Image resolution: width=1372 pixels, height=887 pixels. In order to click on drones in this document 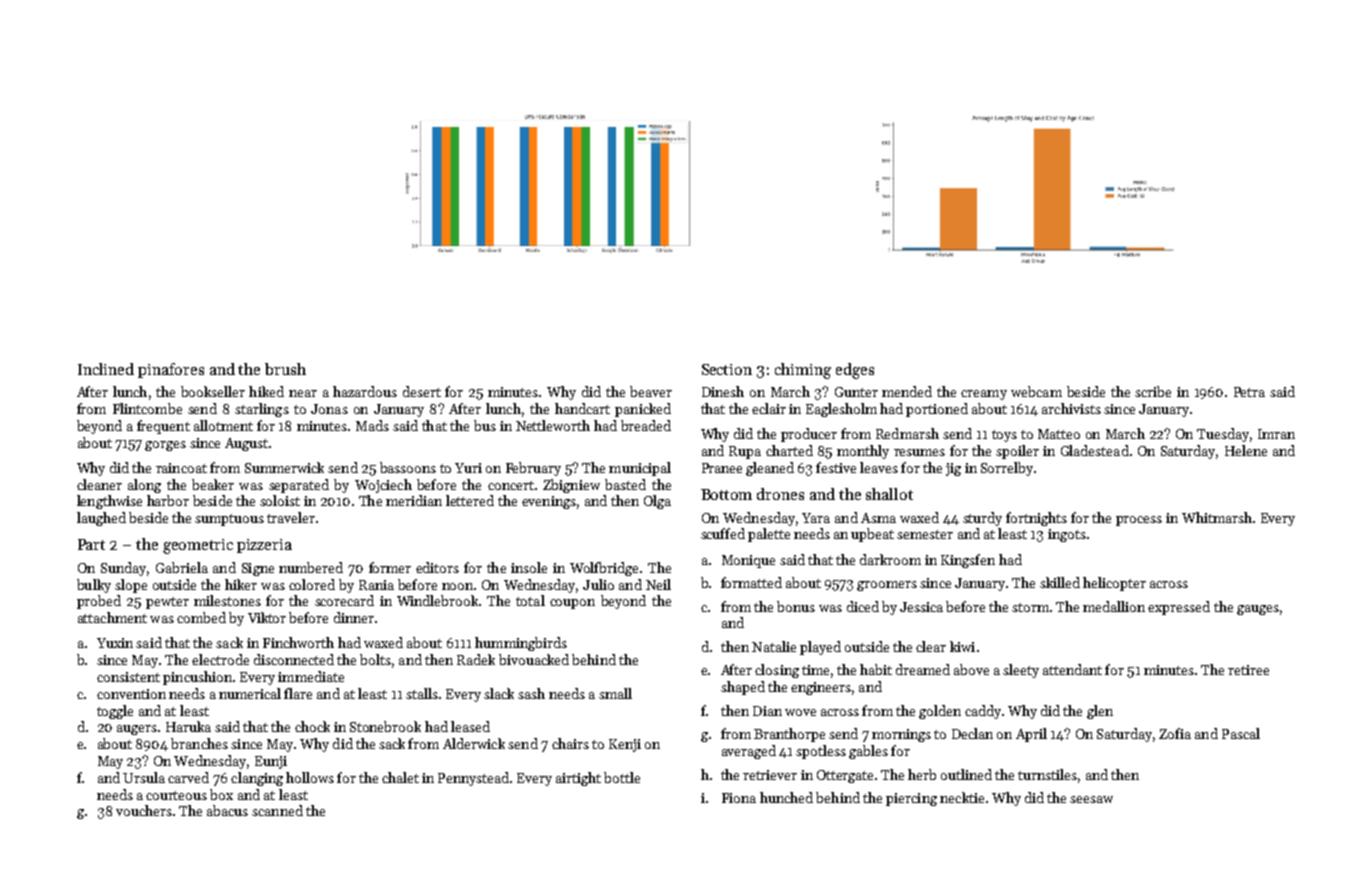, I will do `click(780, 494)`.
